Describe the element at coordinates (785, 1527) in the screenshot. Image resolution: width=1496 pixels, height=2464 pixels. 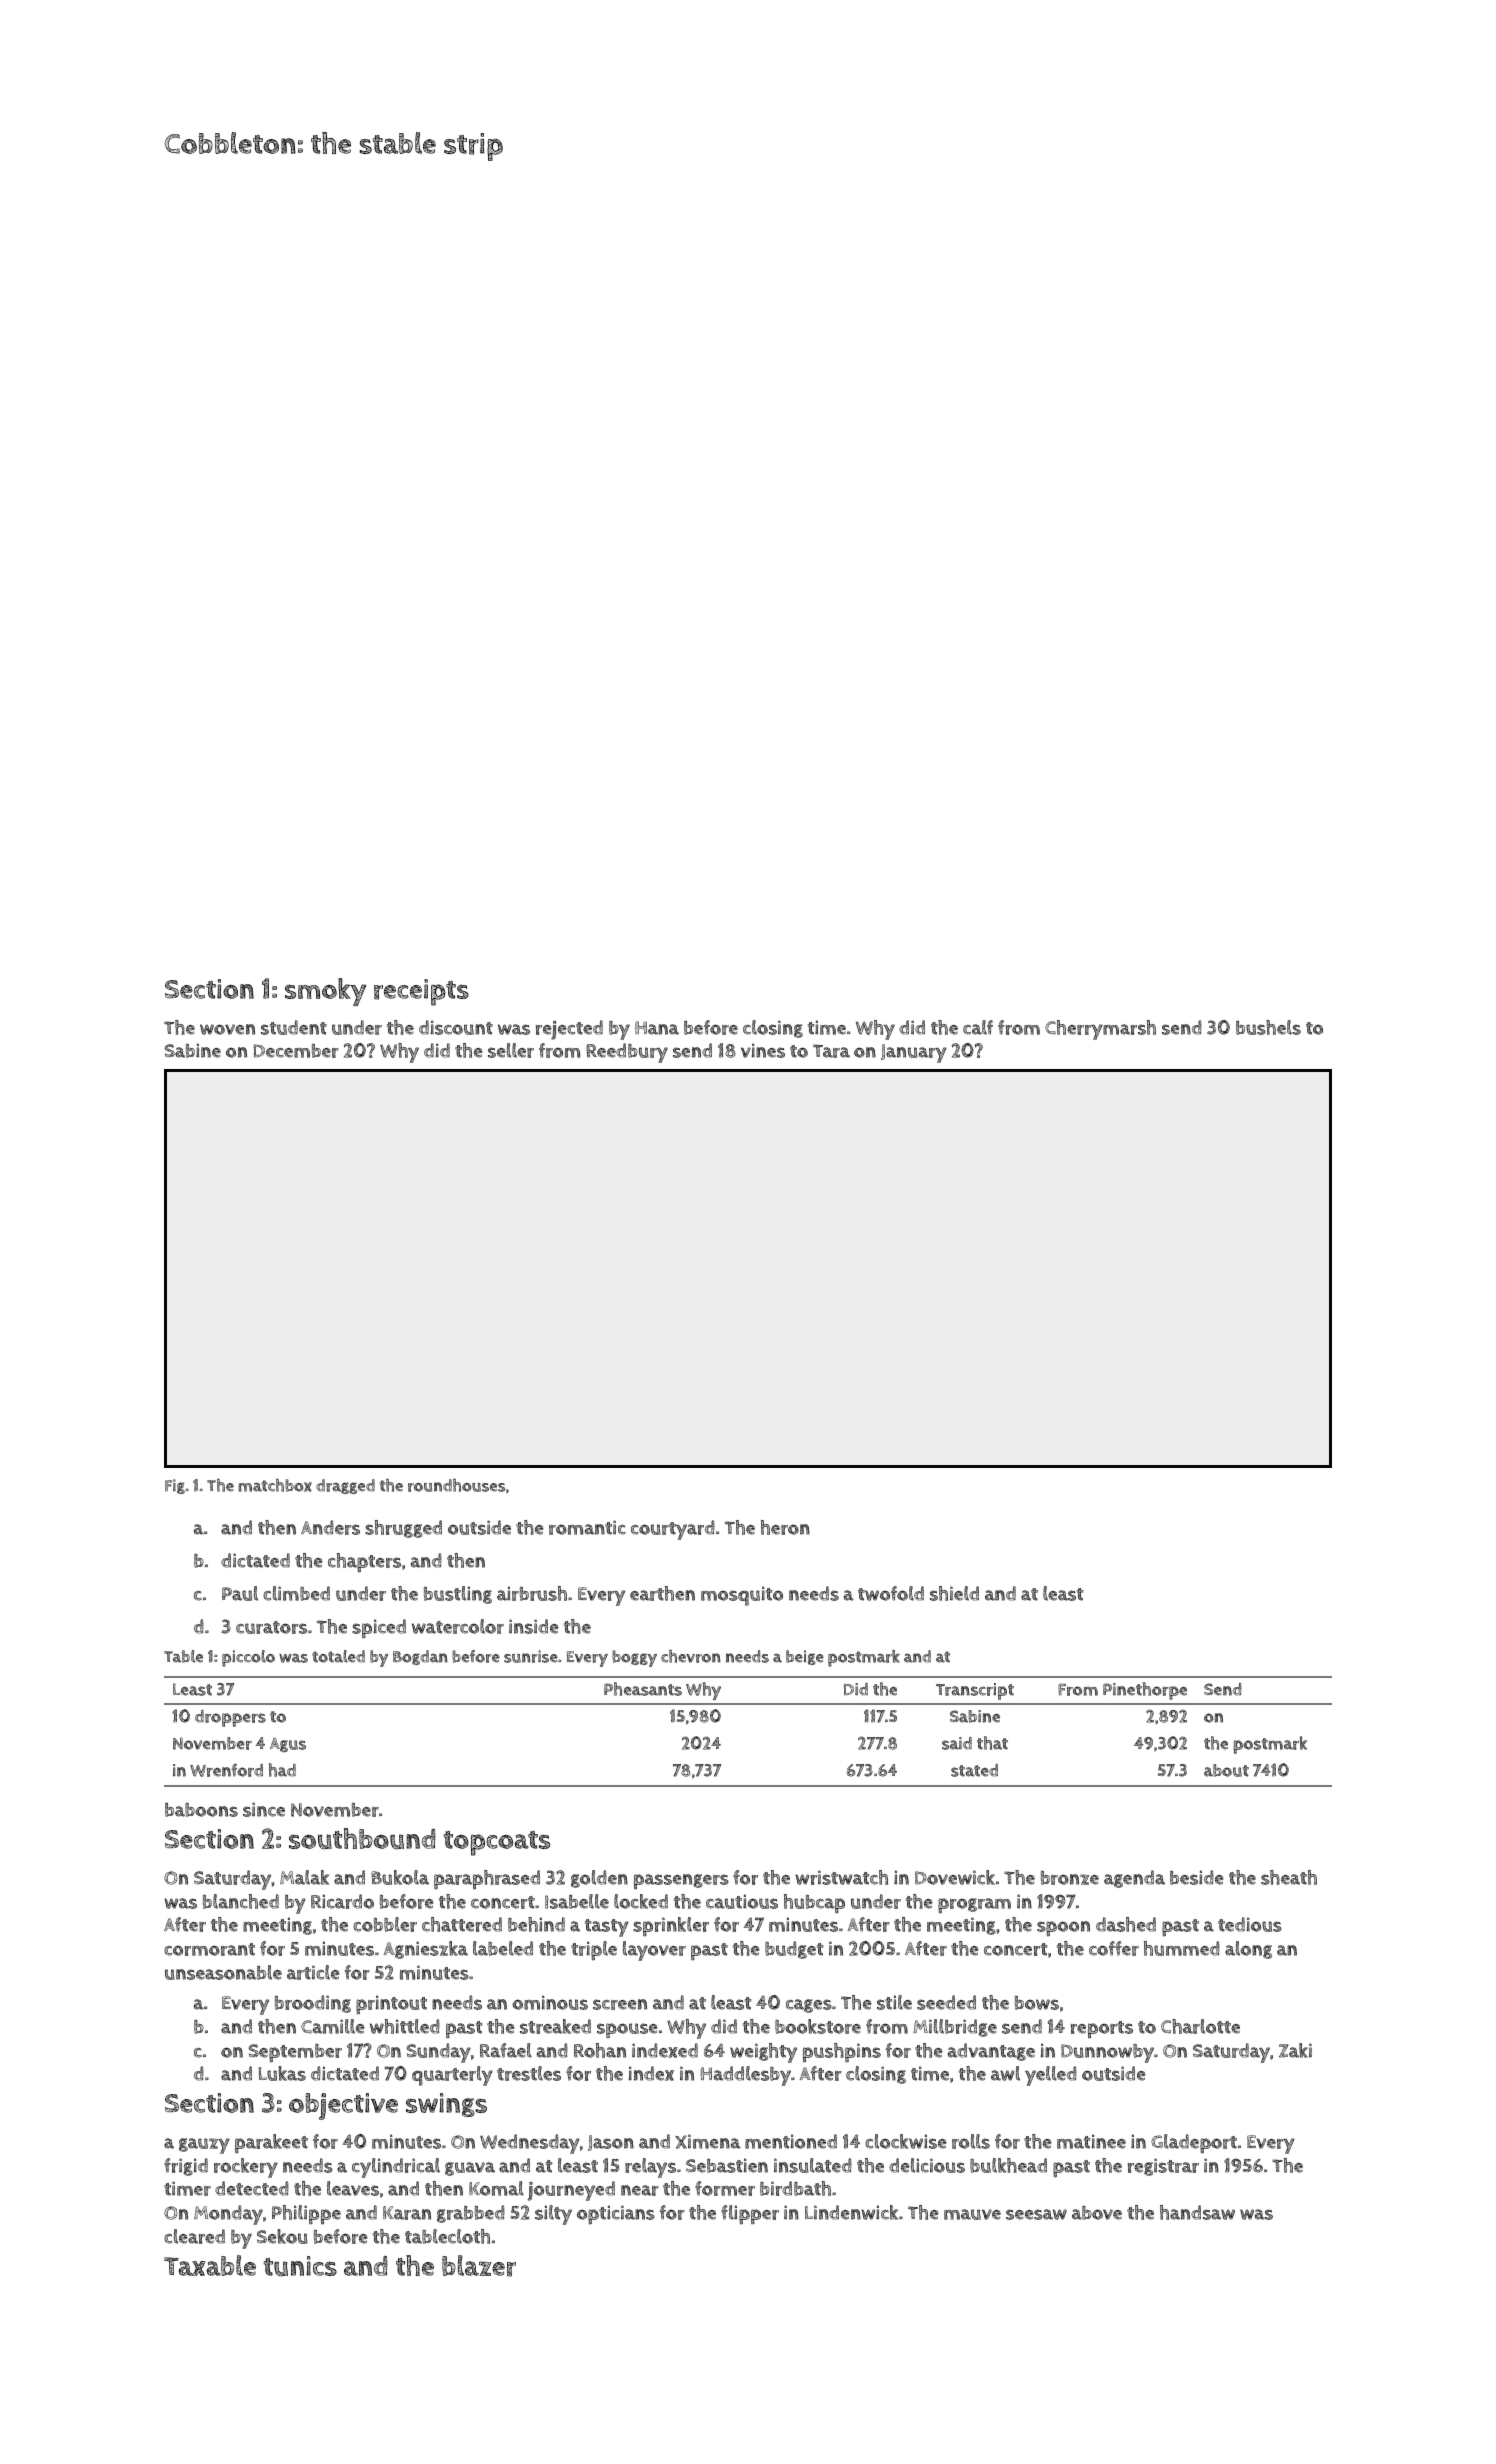
I see `heron` at that location.
